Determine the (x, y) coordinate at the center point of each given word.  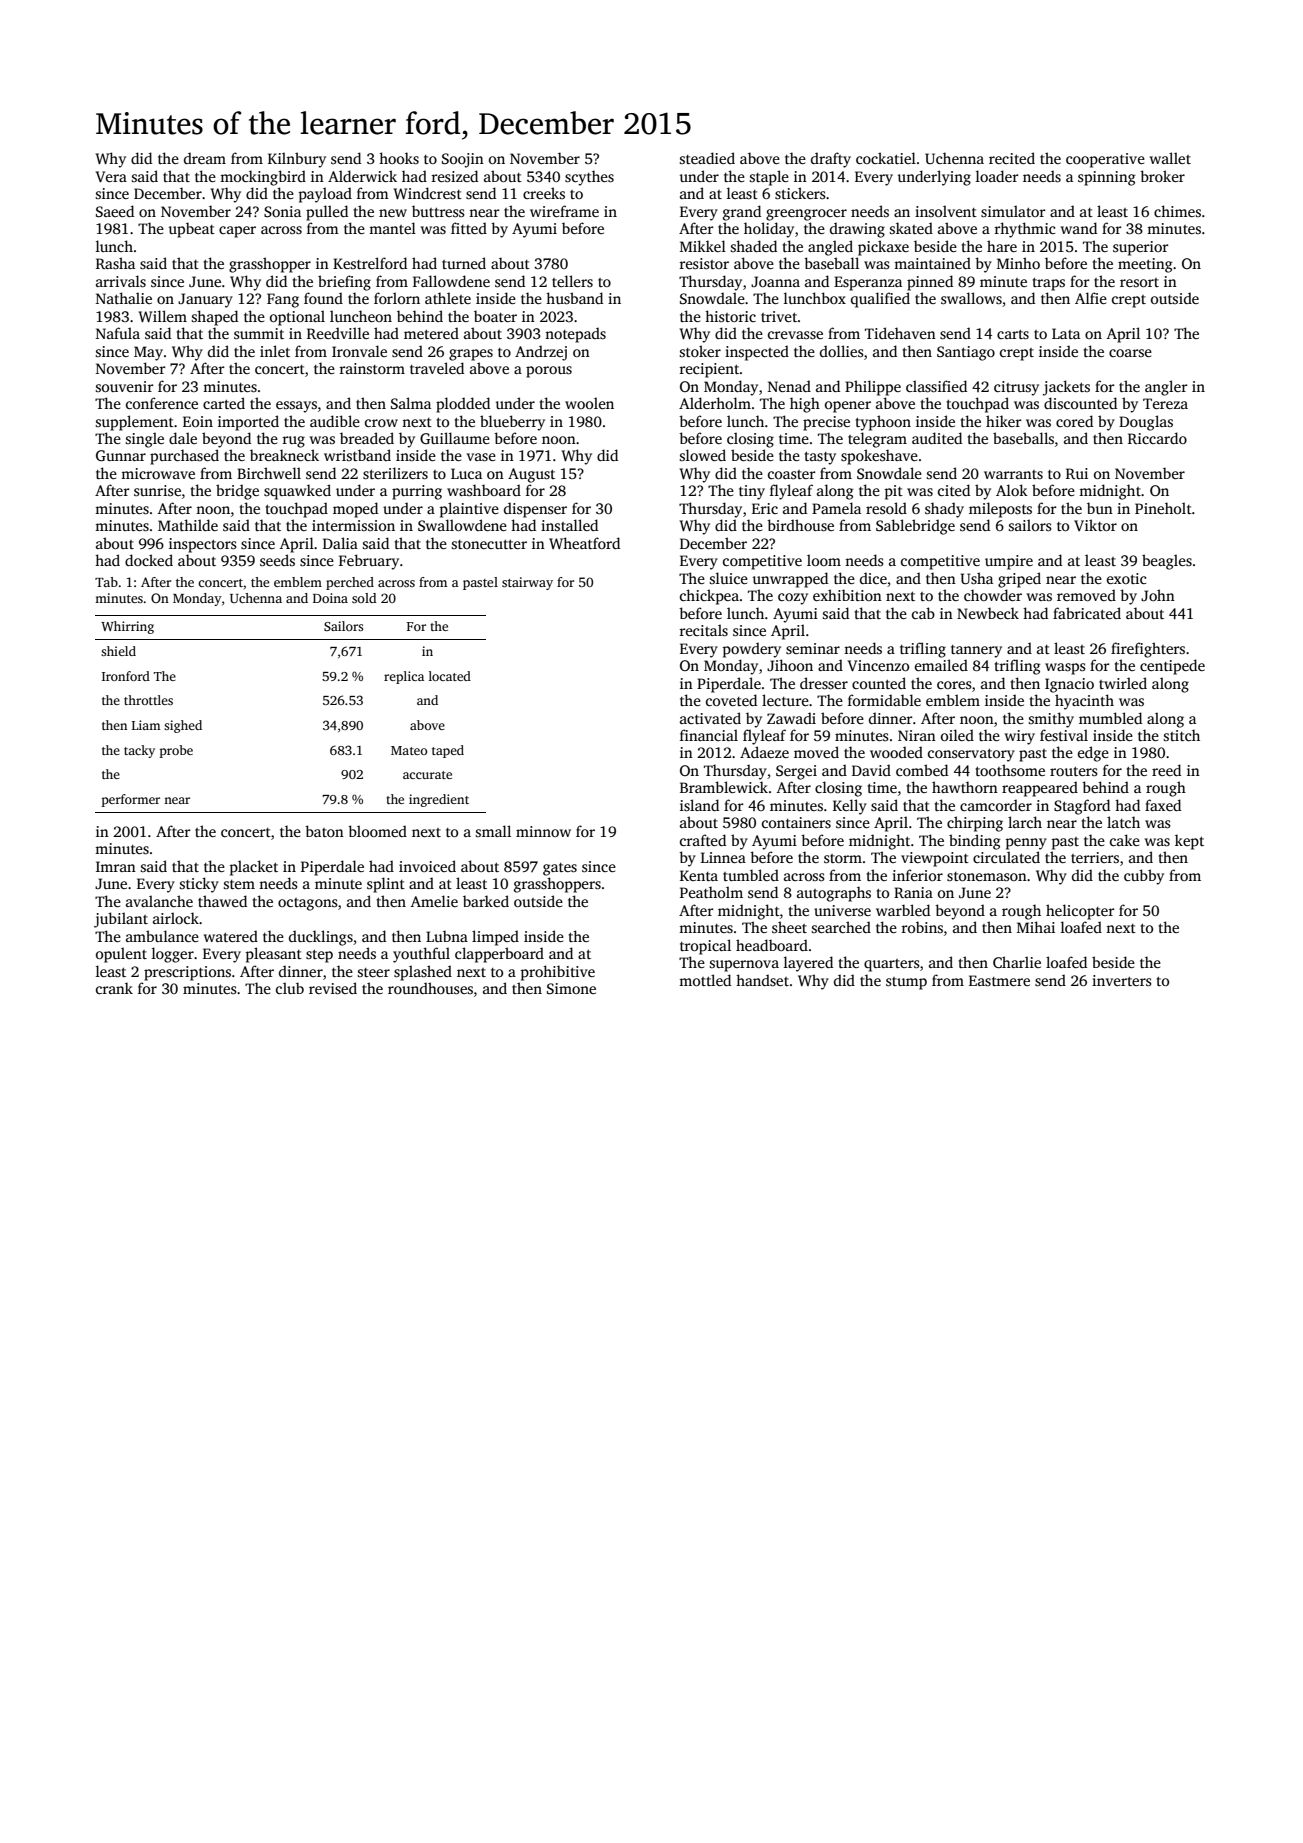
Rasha (115, 263)
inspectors (203, 545)
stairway (527, 583)
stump (906, 983)
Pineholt (1163, 508)
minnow (543, 831)
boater (495, 316)
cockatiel (886, 158)
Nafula (118, 333)
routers (1074, 771)
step (319, 956)
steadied (707, 158)
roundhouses (430, 988)
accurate (427, 775)
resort (1139, 282)
